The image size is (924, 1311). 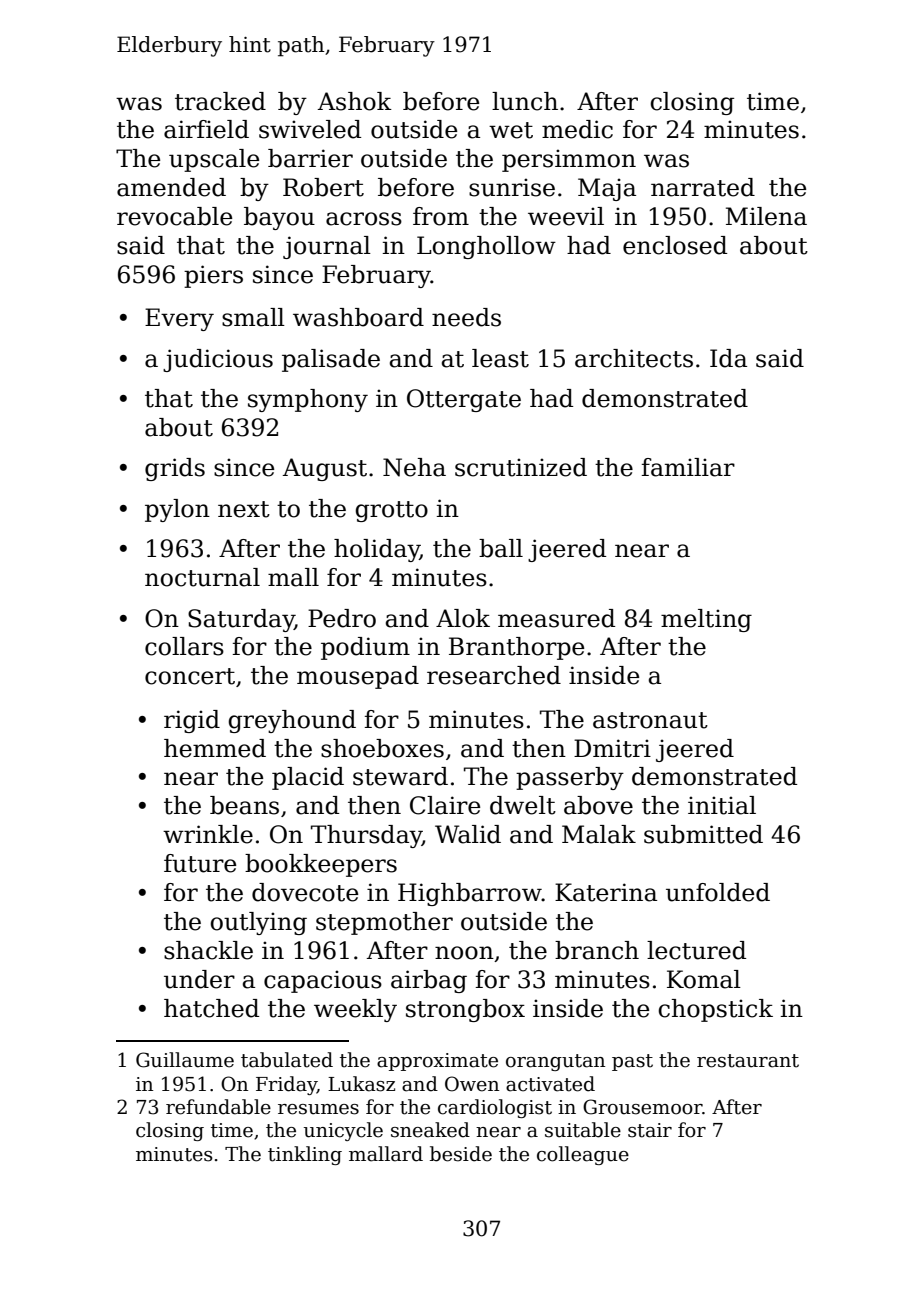 What do you see at coordinates (599, 834) in the document?
I see `Malak` at bounding box center [599, 834].
